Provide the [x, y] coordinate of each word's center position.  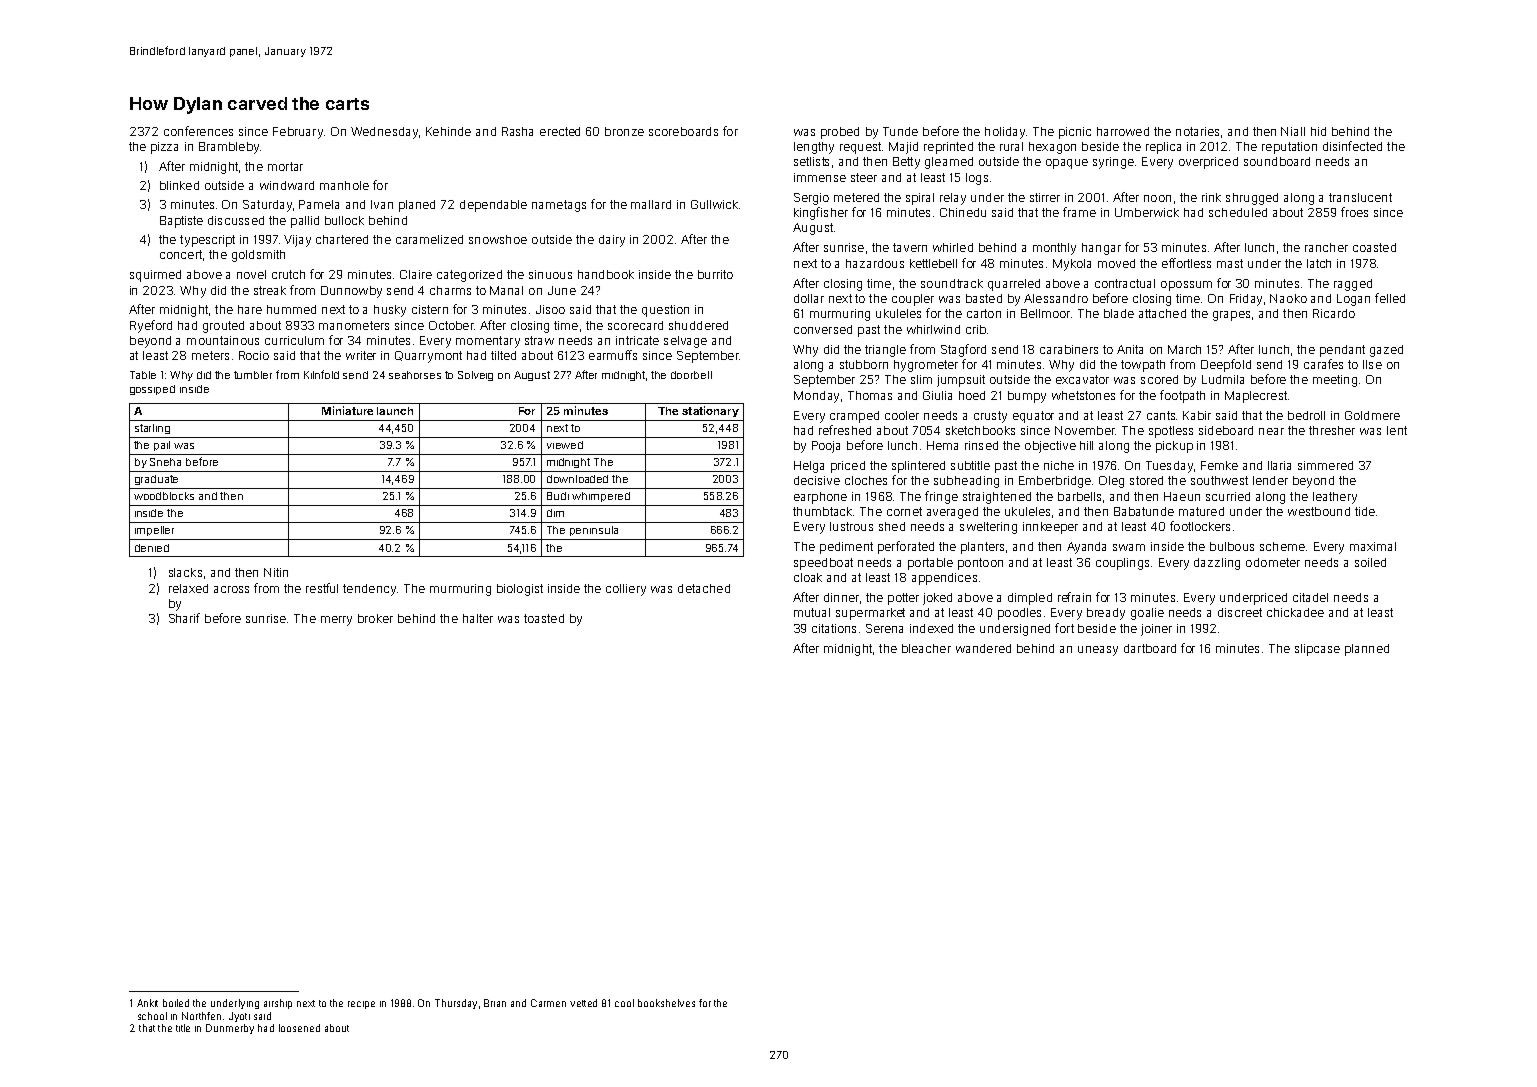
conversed [823, 329]
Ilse [1372, 364]
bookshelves [666, 1003]
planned [1367, 650]
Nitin [276, 572]
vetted [583, 1003]
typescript [207, 241]
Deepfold [1226, 365]
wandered [983, 648]
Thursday [456, 1004]
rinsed [981, 445]
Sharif [184, 618]
